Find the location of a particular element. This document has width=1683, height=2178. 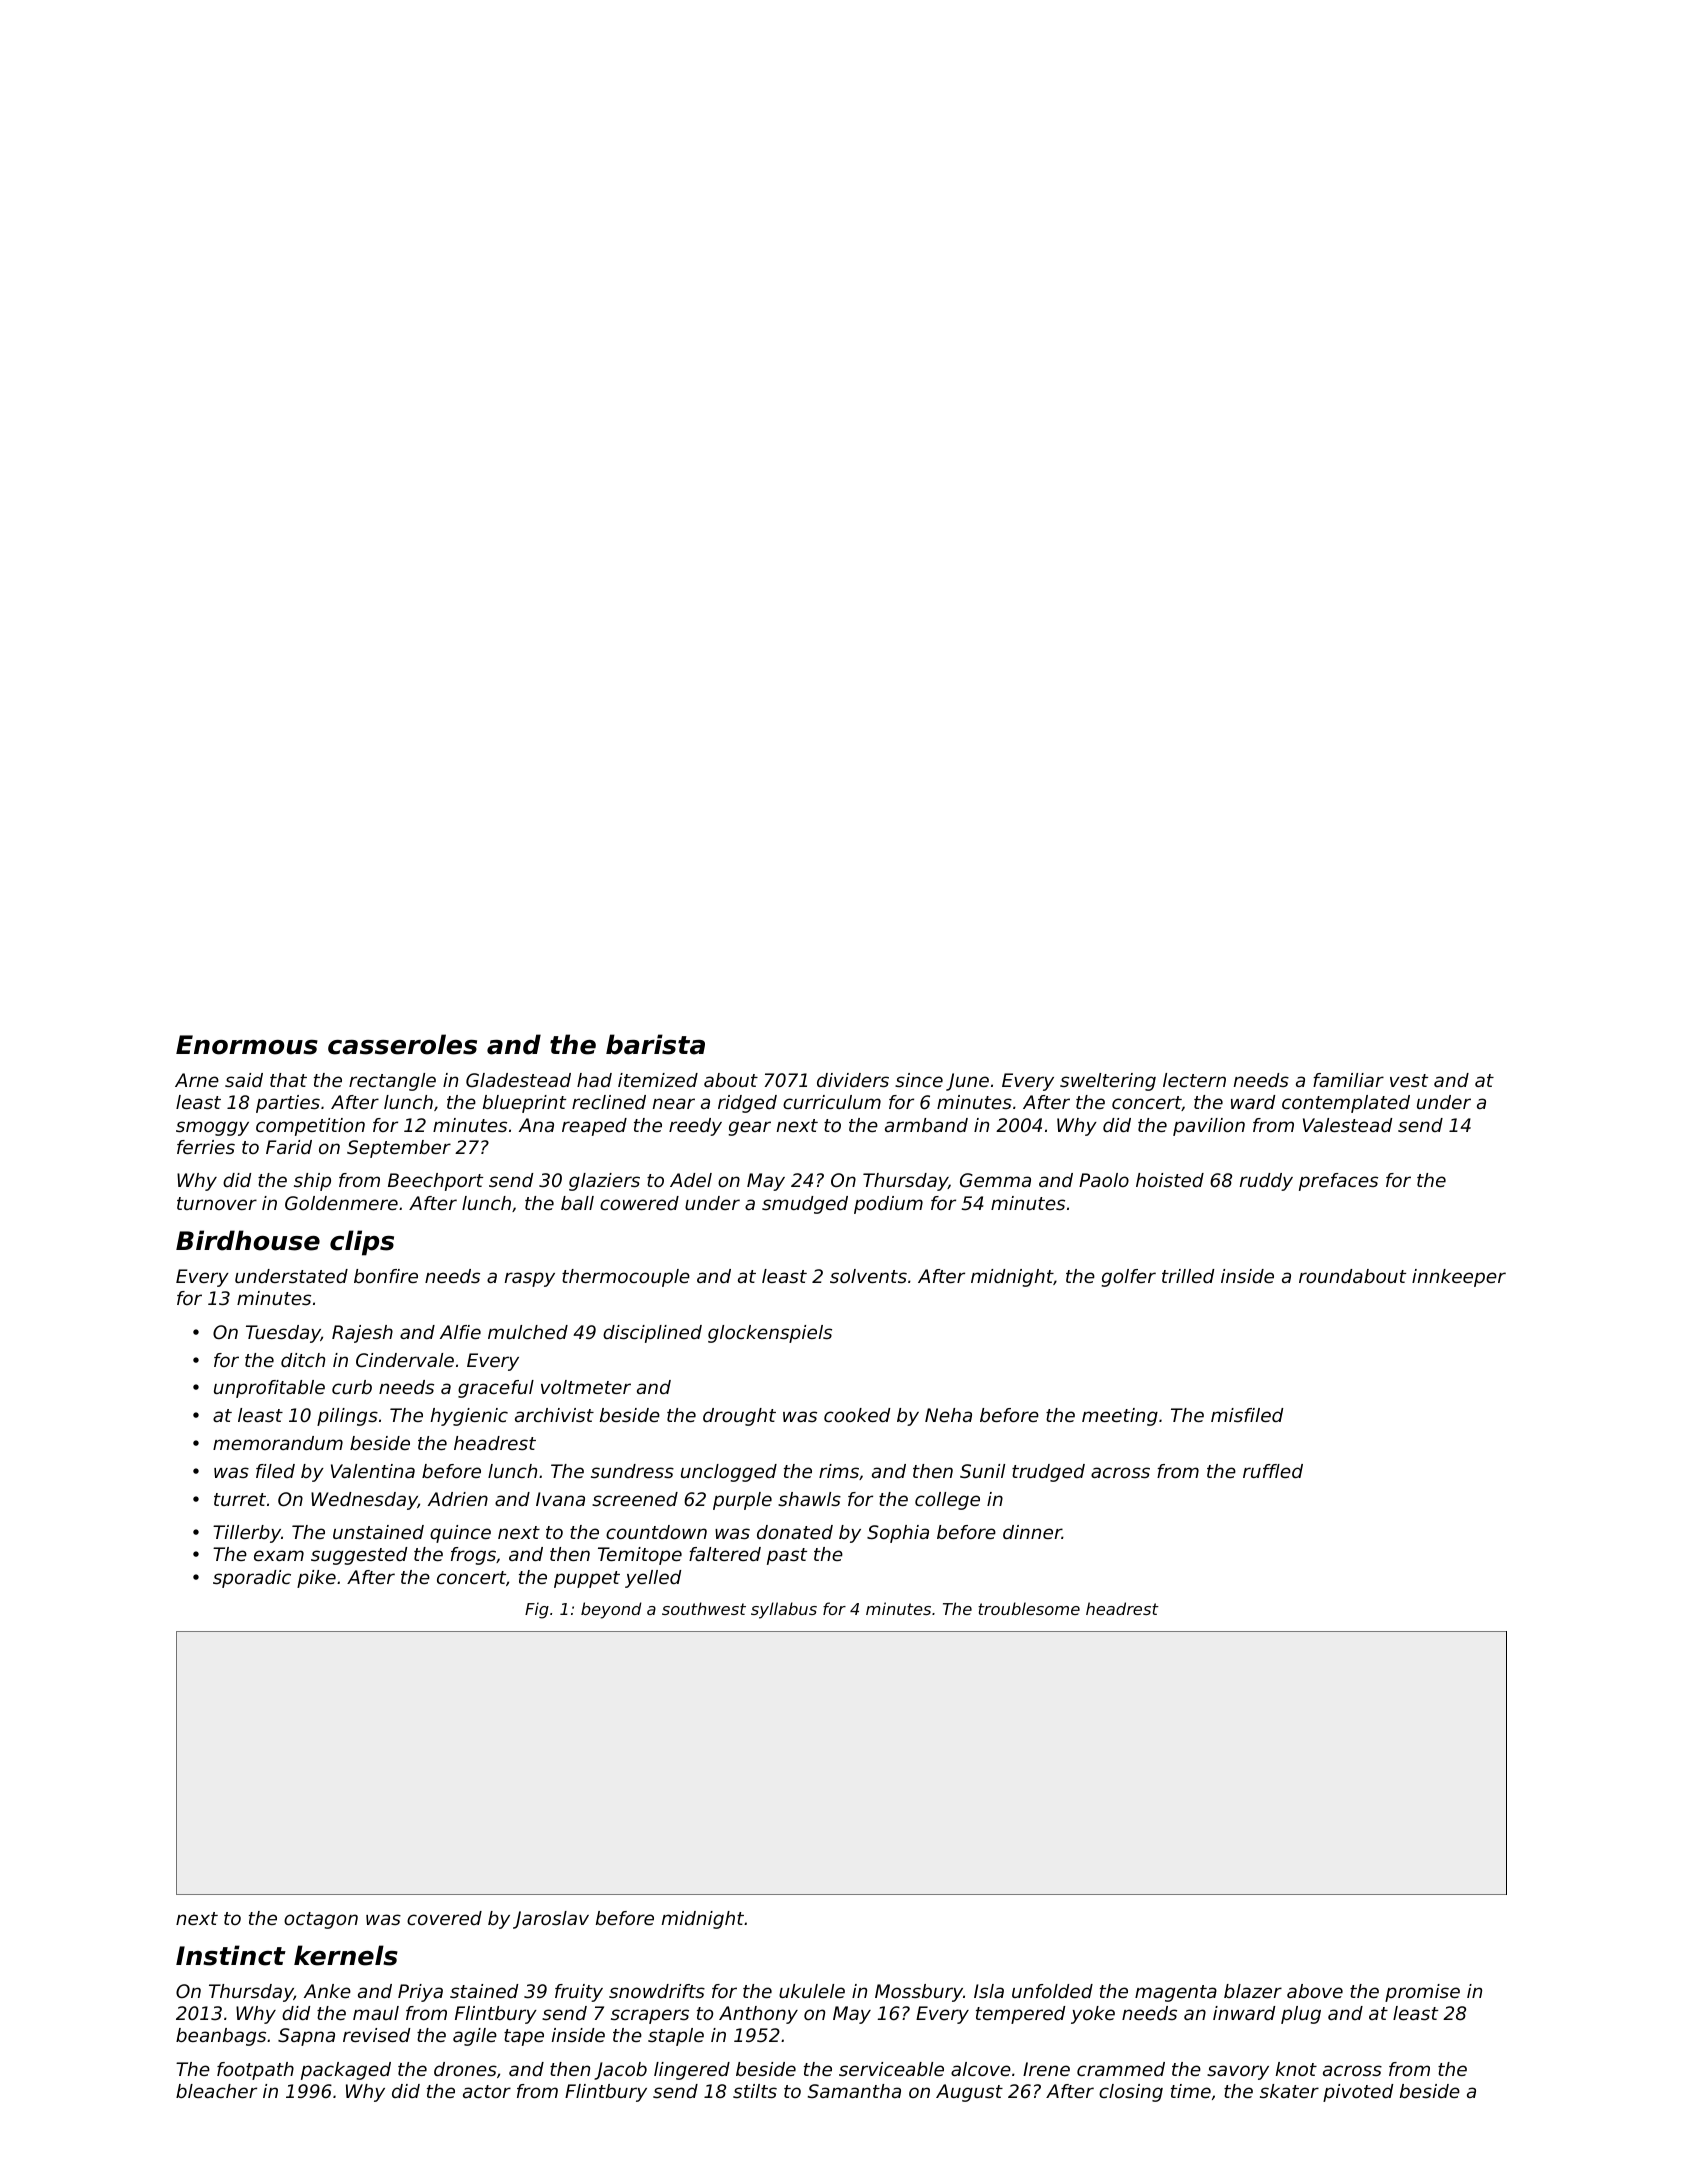

ridged is located at coordinates (747, 1104).
